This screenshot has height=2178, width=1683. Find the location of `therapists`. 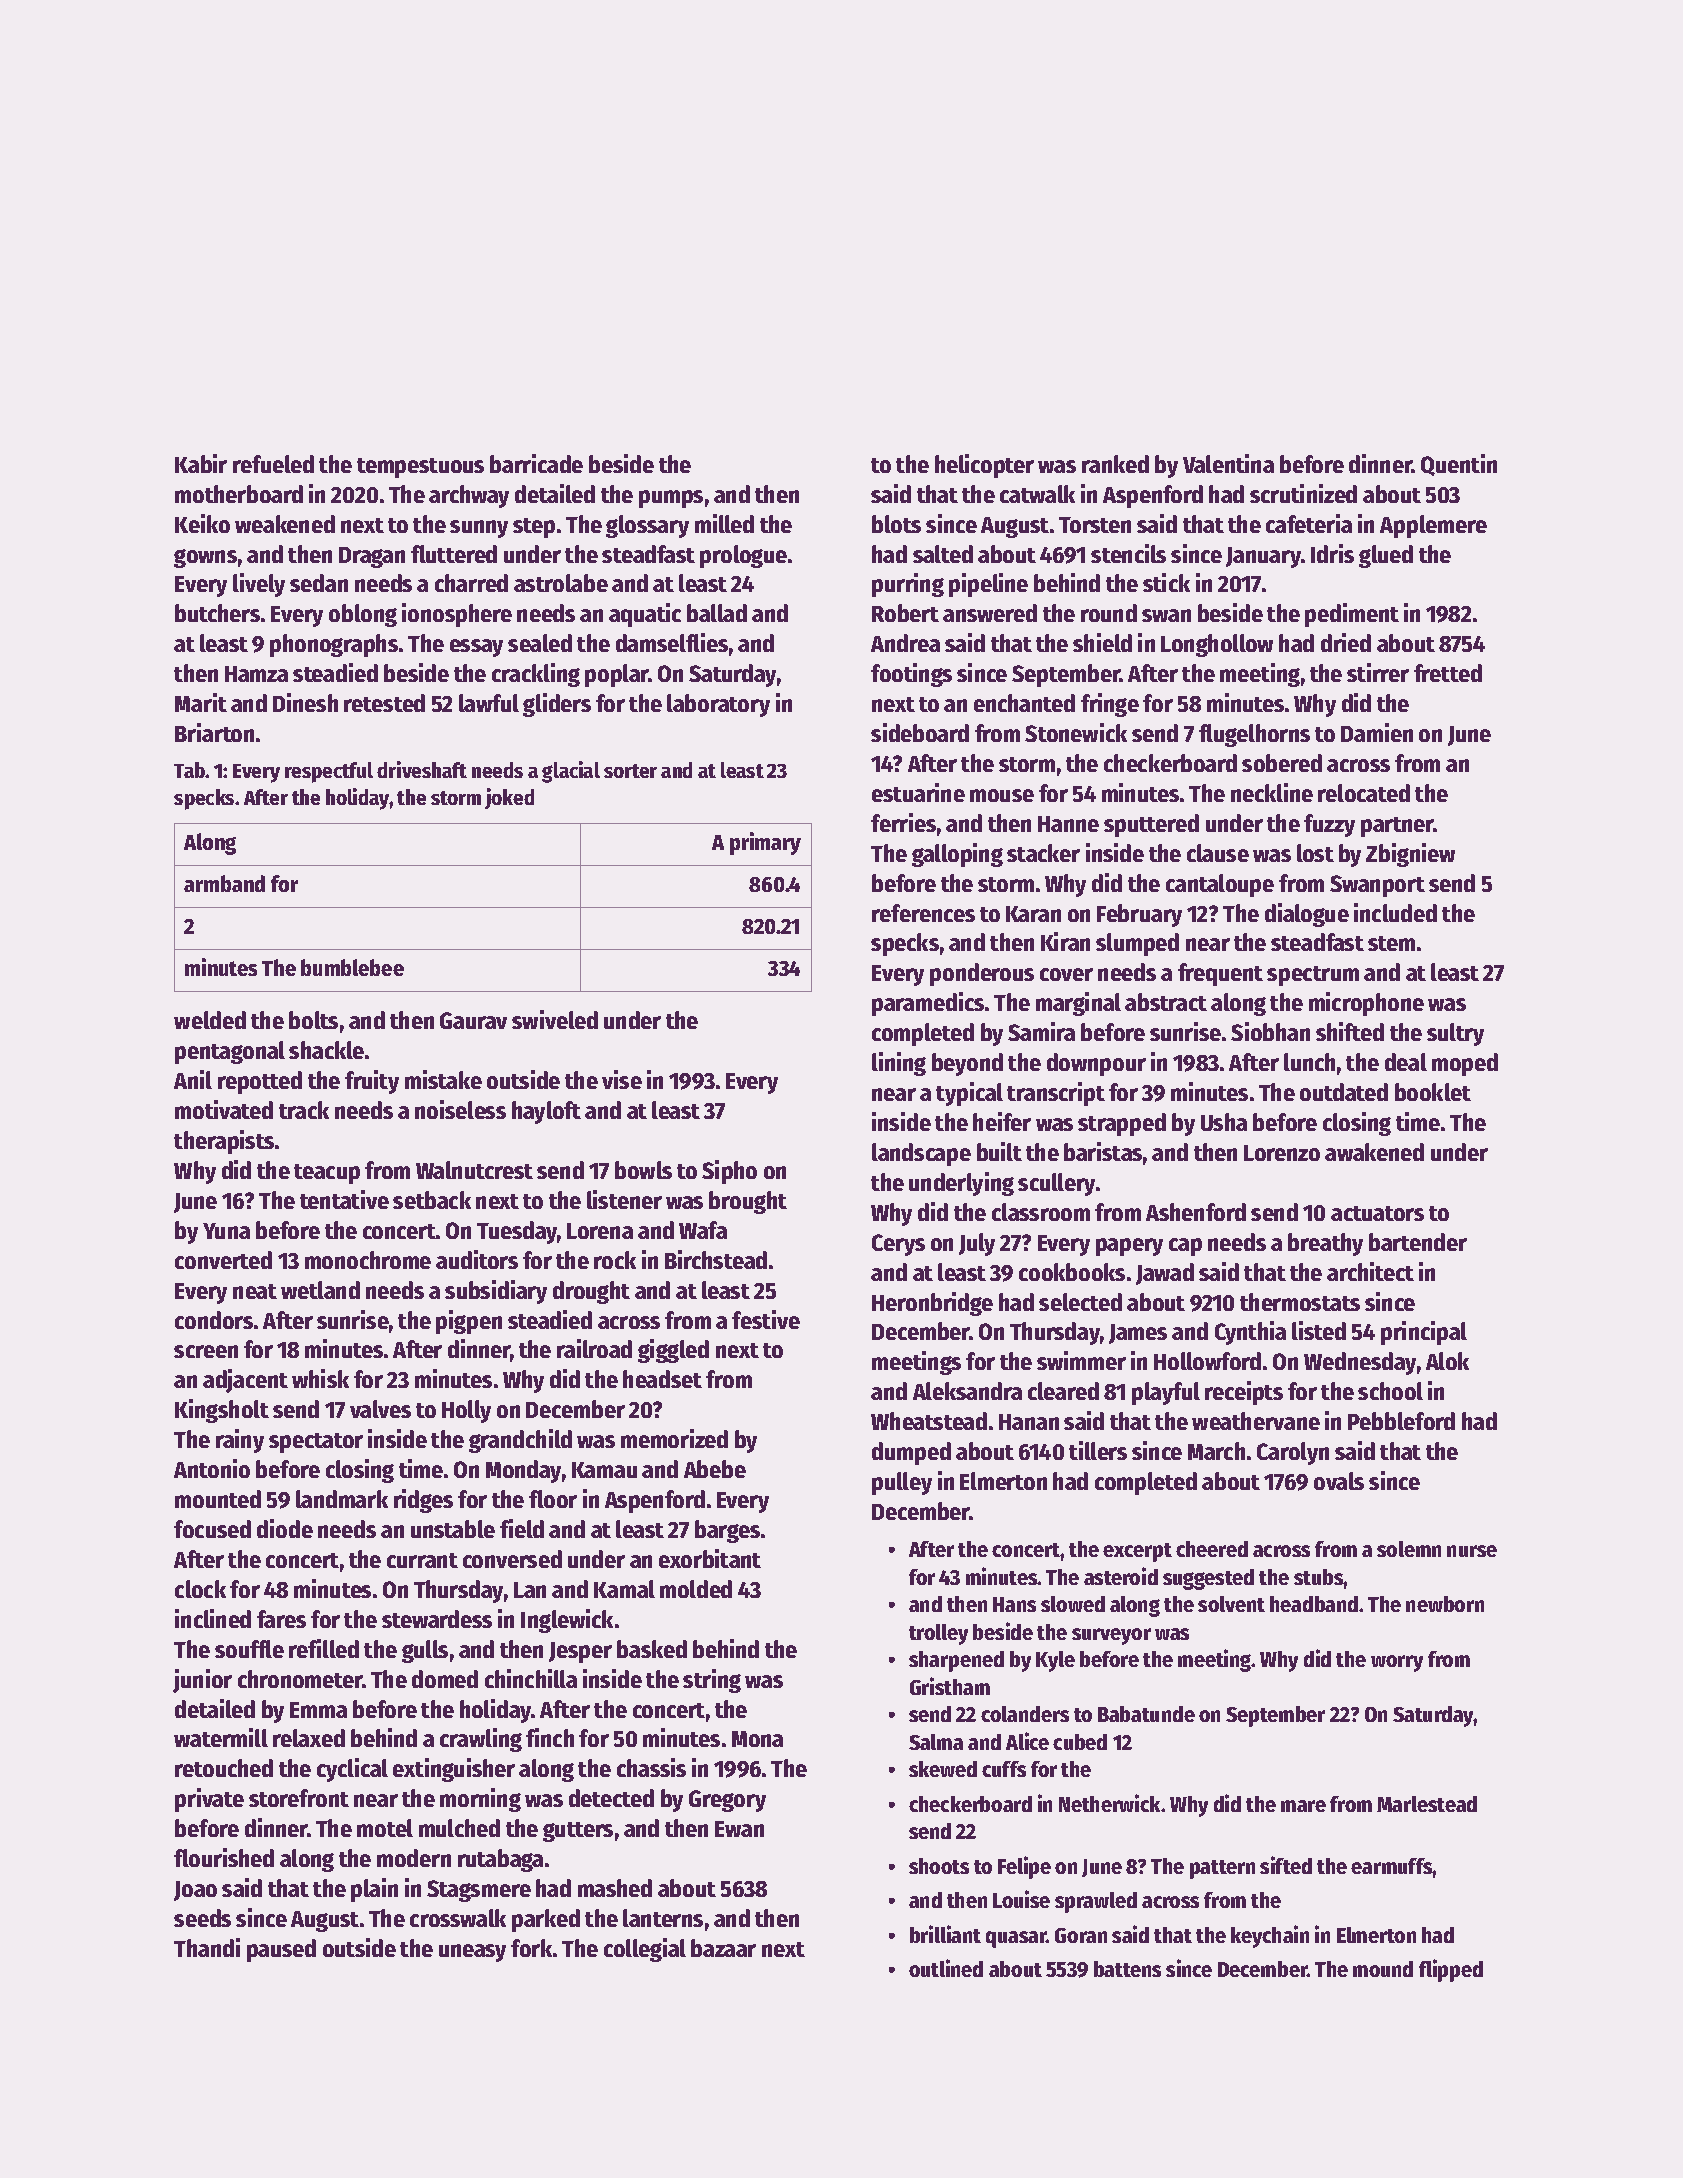

therapists is located at coordinates (224, 1142).
